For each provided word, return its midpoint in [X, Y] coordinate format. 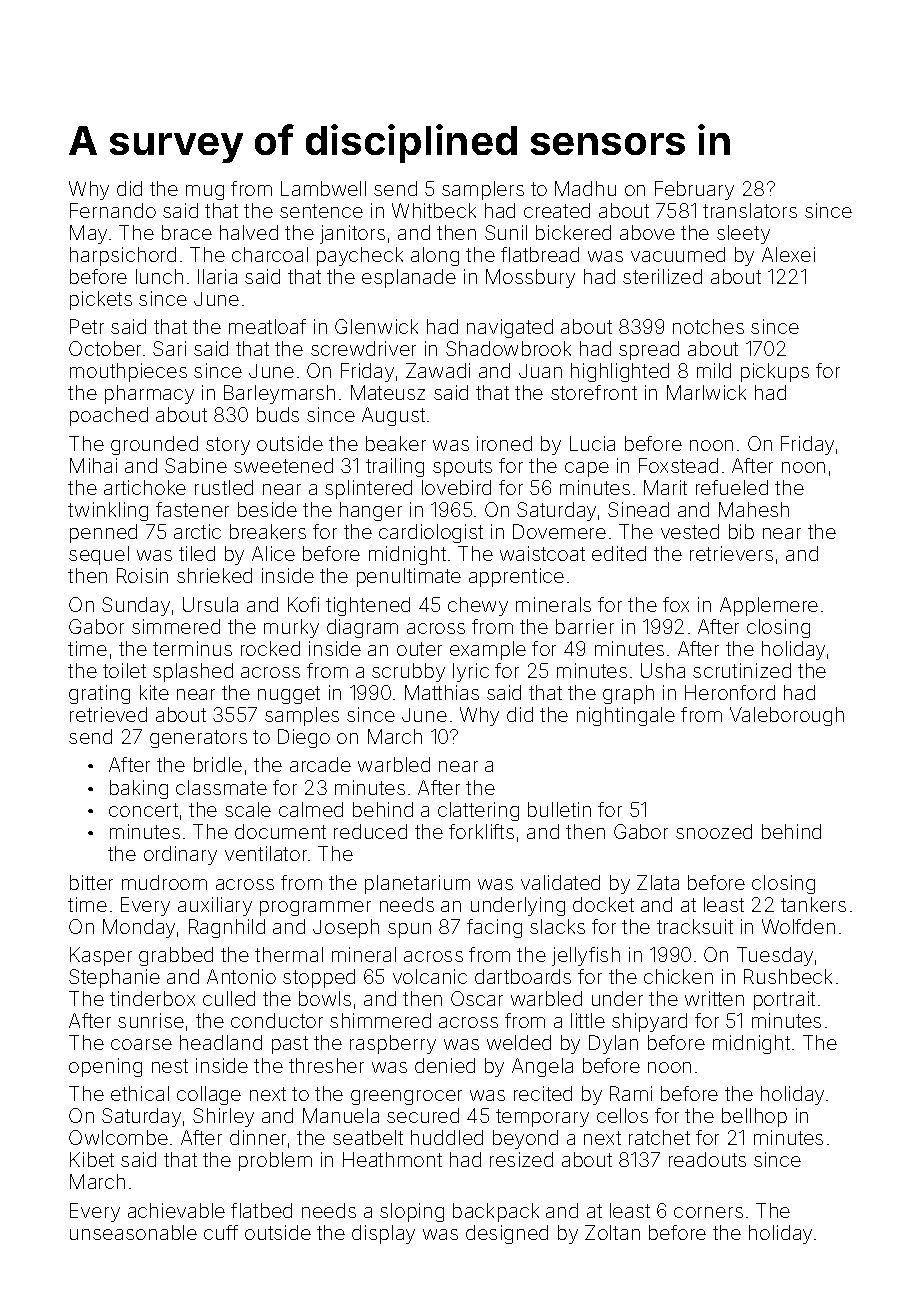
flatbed [261, 1210]
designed [507, 1234]
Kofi [303, 604]
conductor [277, 1020]
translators [750, 210]
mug [205, 192]
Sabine [196, 465]
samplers [483, 190]
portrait [784, 1000]
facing [494, 928]
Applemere [769, 606]
